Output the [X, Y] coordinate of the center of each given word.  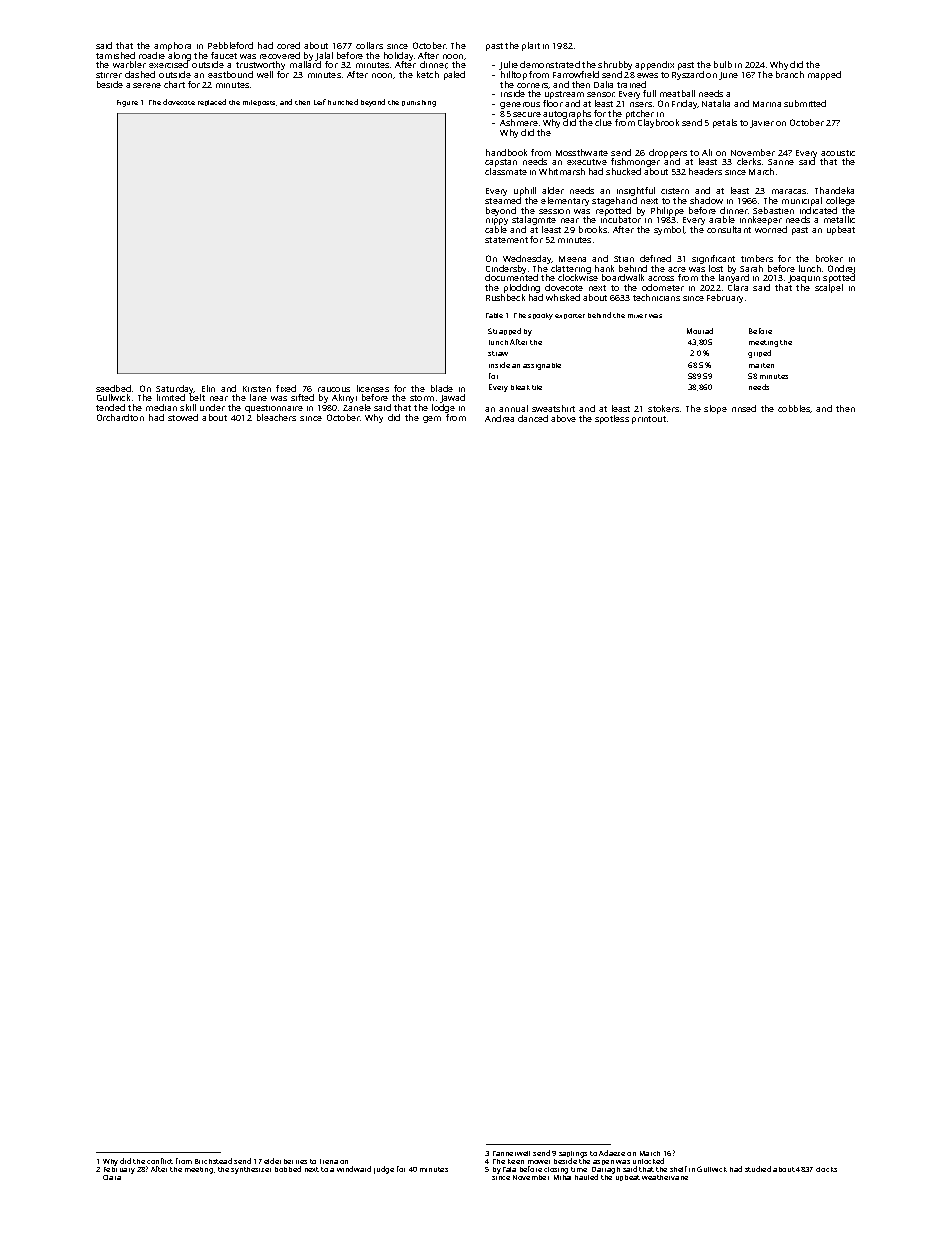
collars [369, 45]
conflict [160, 1161]
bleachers [276, 417]
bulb [723, 64]
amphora [172, 46]
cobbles [794, 409]
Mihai [562, 1177]
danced [533, 418]
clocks [826, 1169]
